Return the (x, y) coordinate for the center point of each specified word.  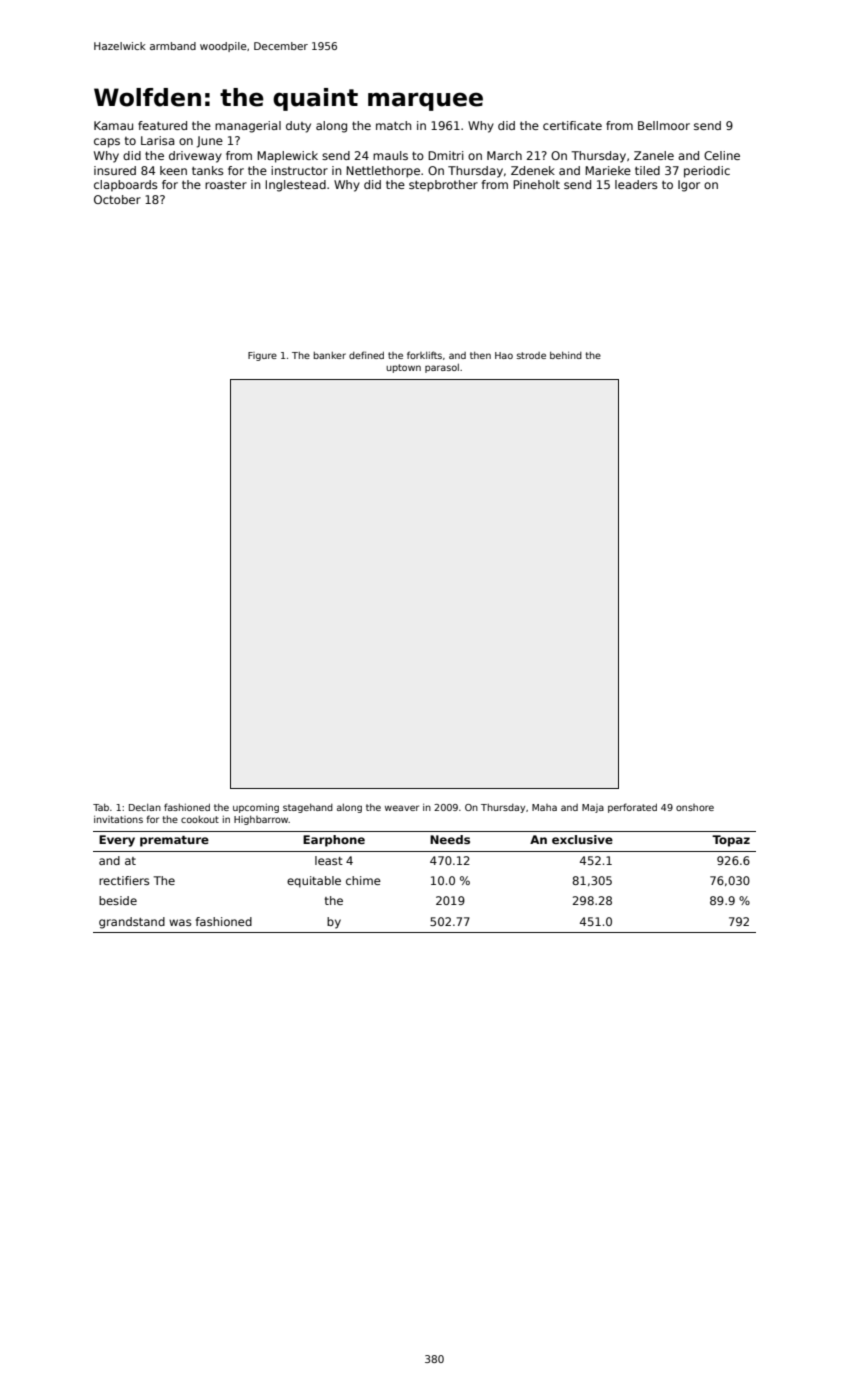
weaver (402, 808)
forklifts (424, 355)
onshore (695, 807)
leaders (636, 184)
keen (173, 170)
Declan (145, 807)
